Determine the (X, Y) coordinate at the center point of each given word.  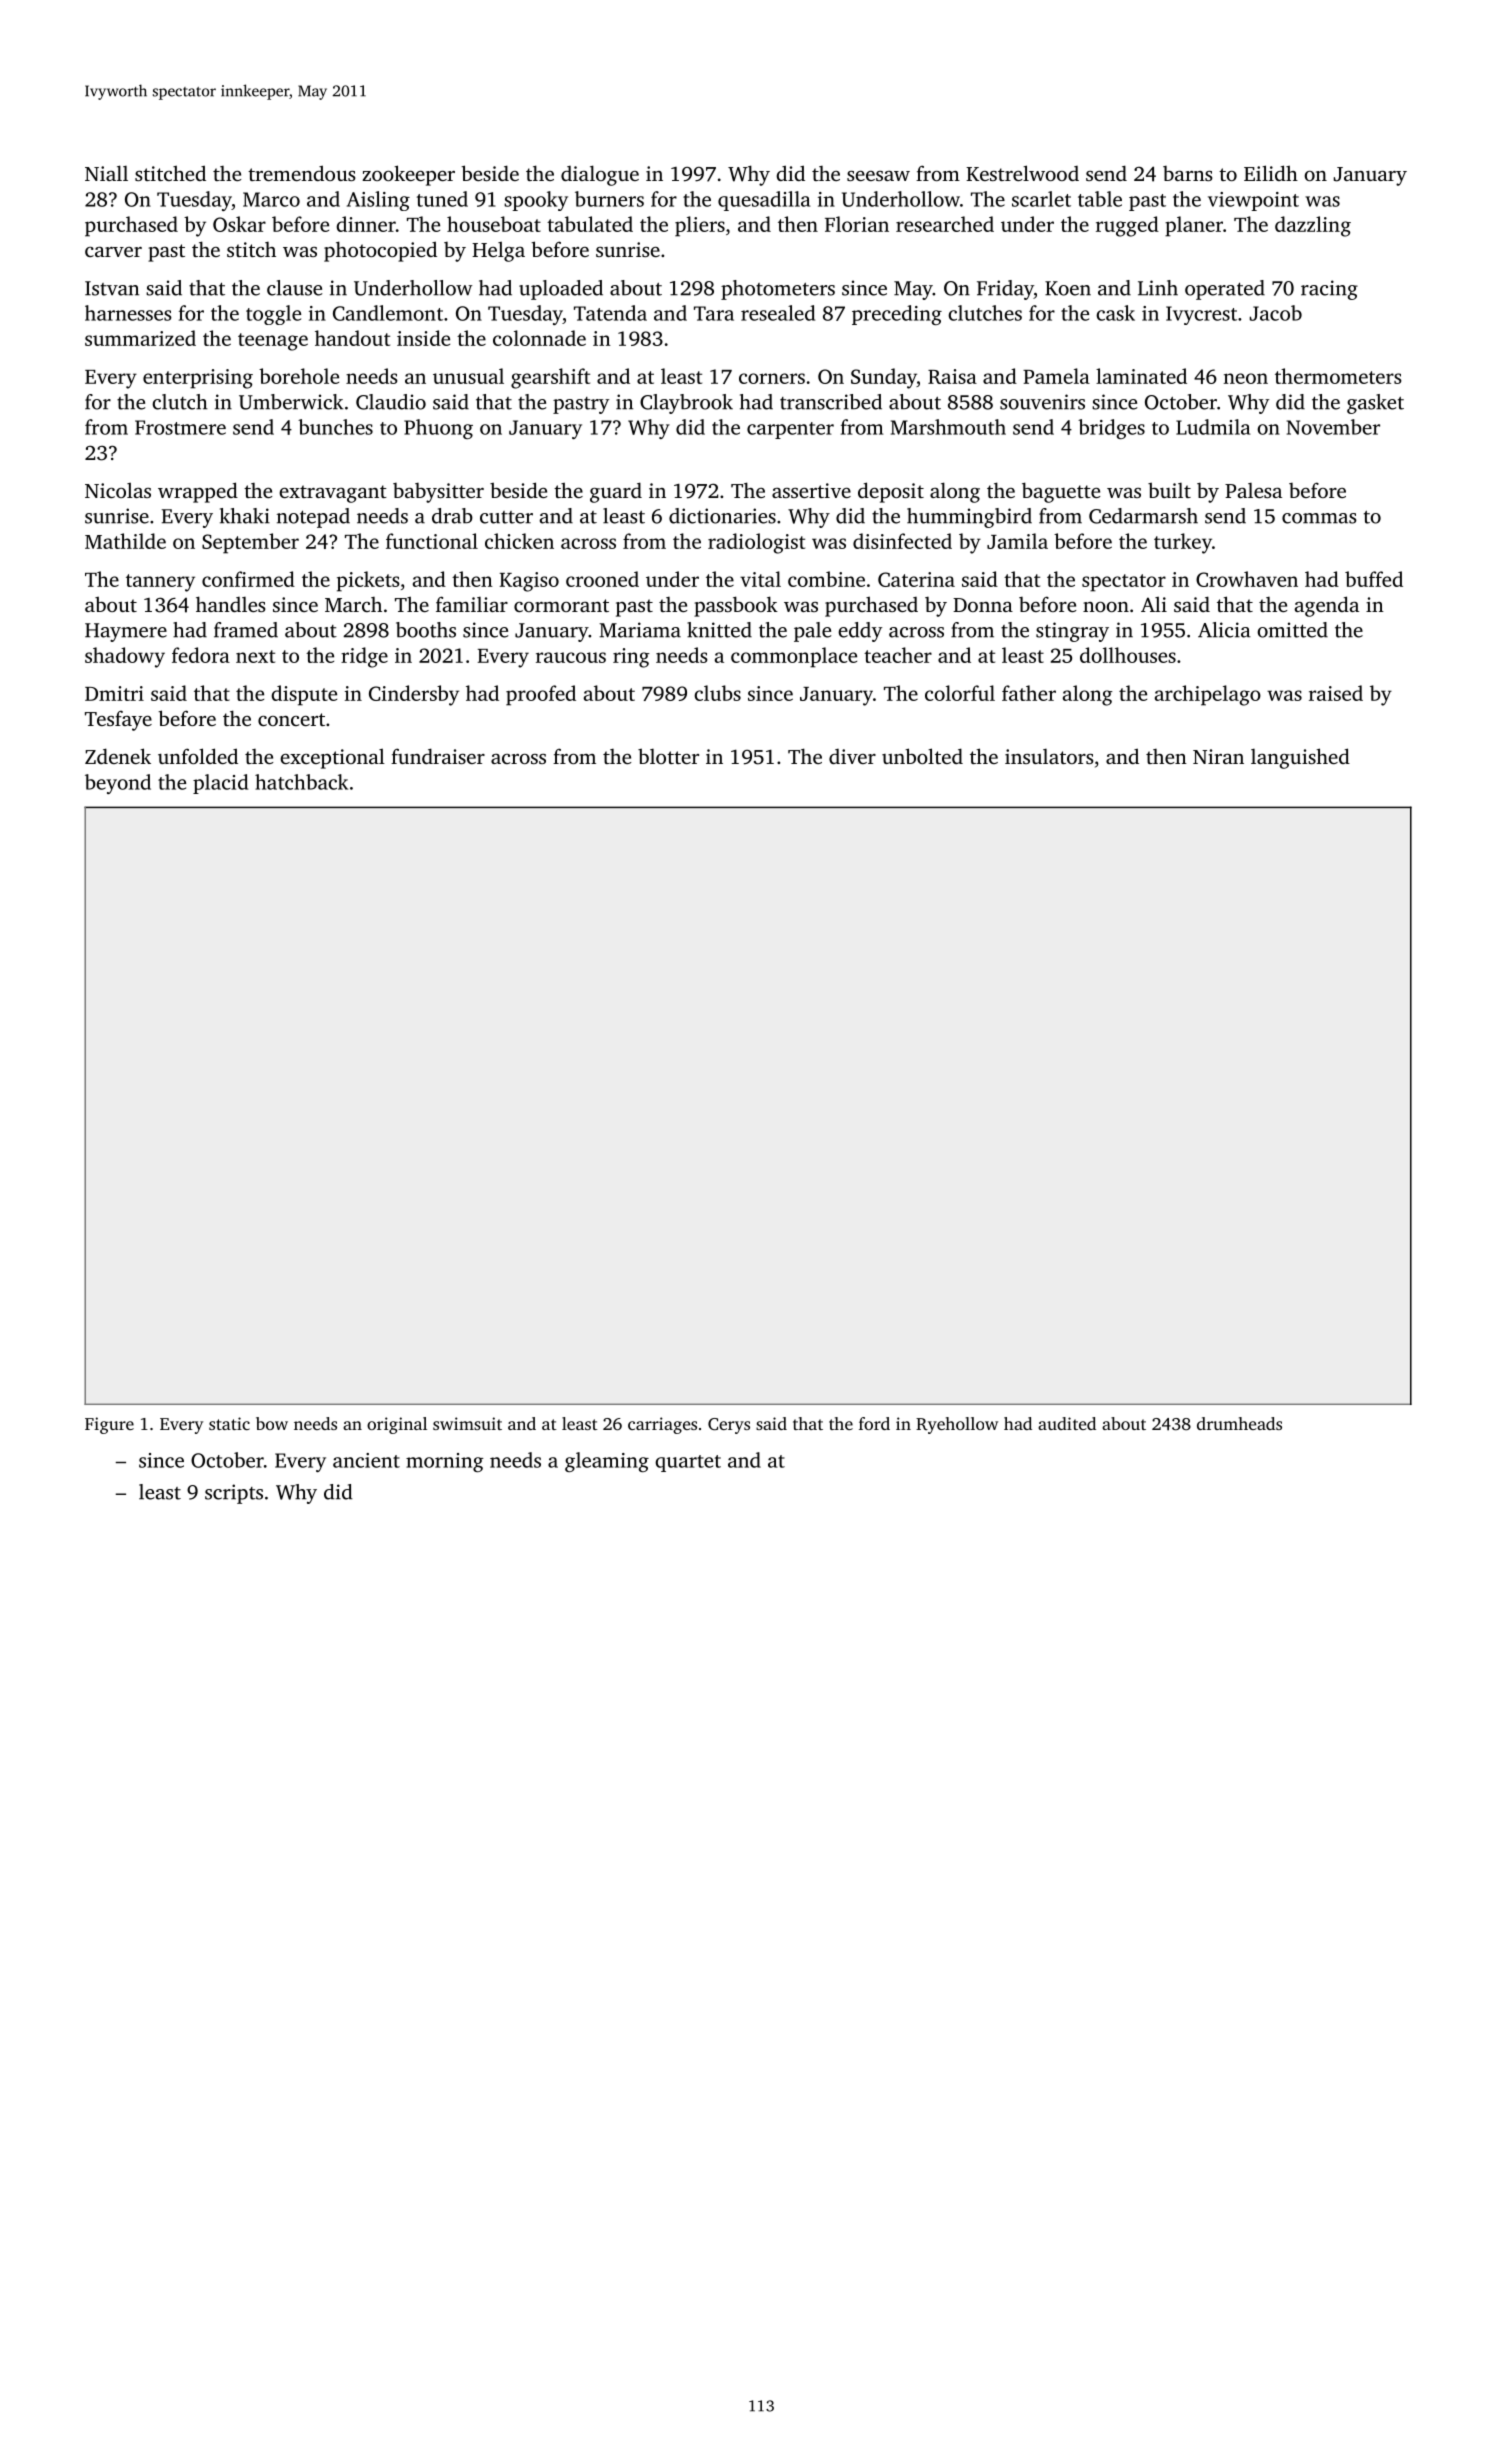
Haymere (126, 632)
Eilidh (1271, 173)
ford (874, 1423)
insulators (1049, 756)
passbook (736, 606)
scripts (234, 1494)
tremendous (302, 173)
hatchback (301, 782)
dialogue (600, 175)
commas (1319, 518)
